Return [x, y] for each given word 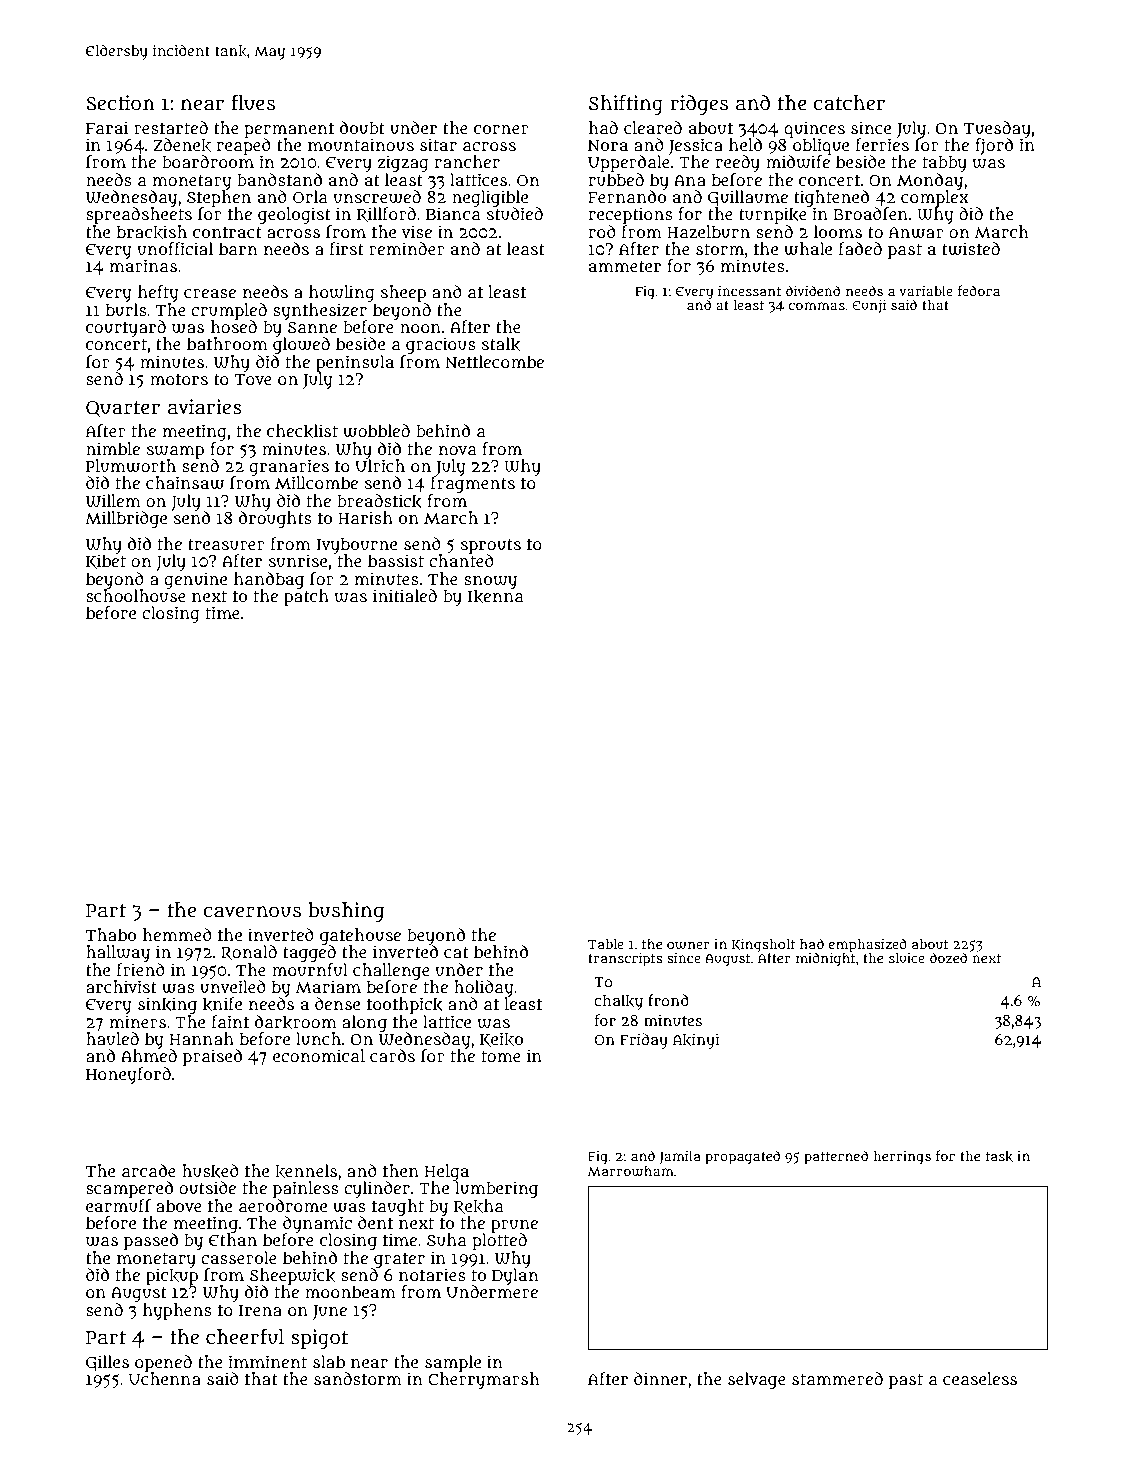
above [179, 1205]
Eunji [869, 306]
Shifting [626, 105]
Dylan [515, 1276]
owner [688, 945]
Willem [113, 501]
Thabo [111, 934]
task [999, 1156]
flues [253, 103]
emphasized [868, 945]
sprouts [491, 546]
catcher [849, 103]
